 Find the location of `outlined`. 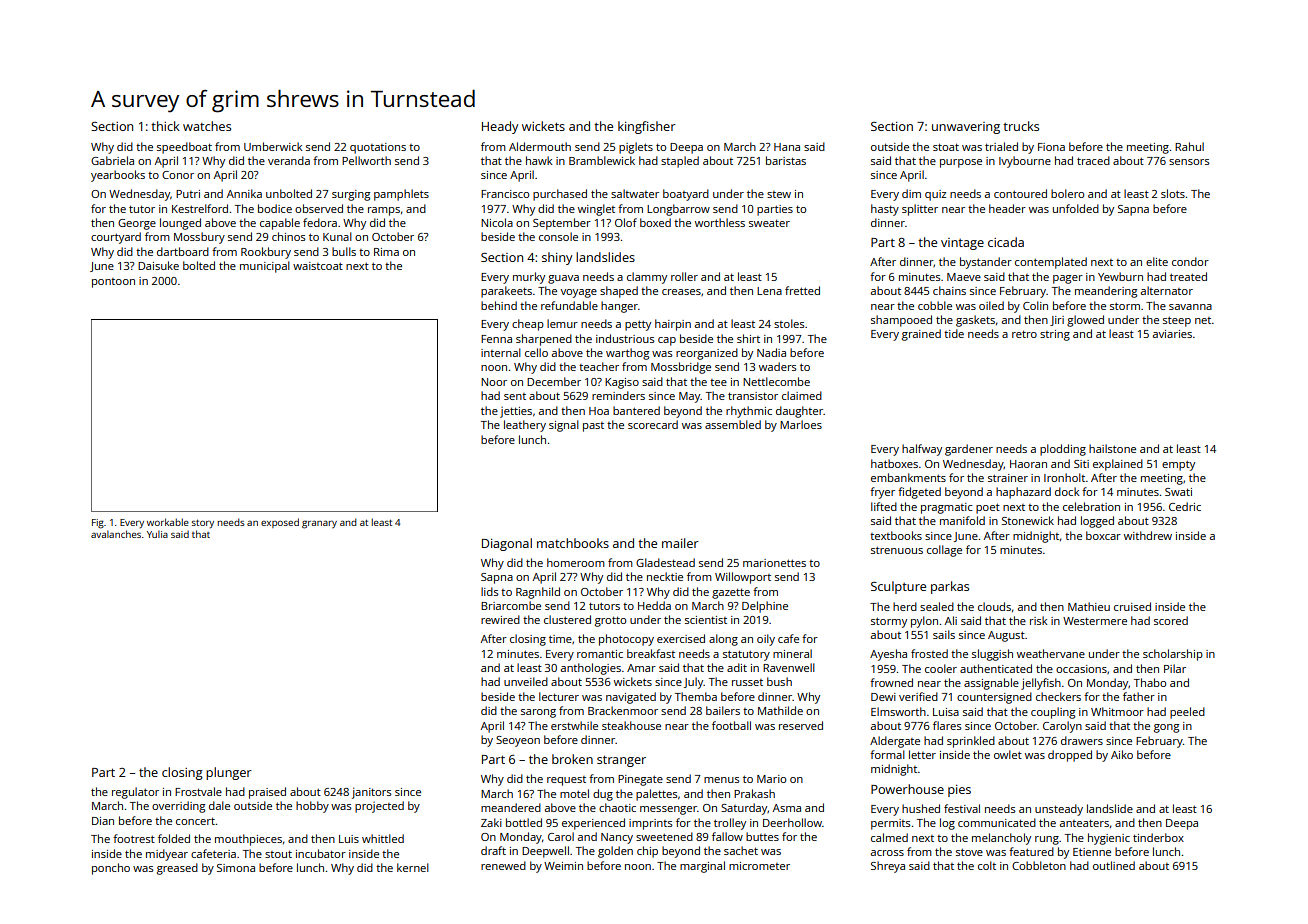

outlined is located at coordinates (1114, 865).
